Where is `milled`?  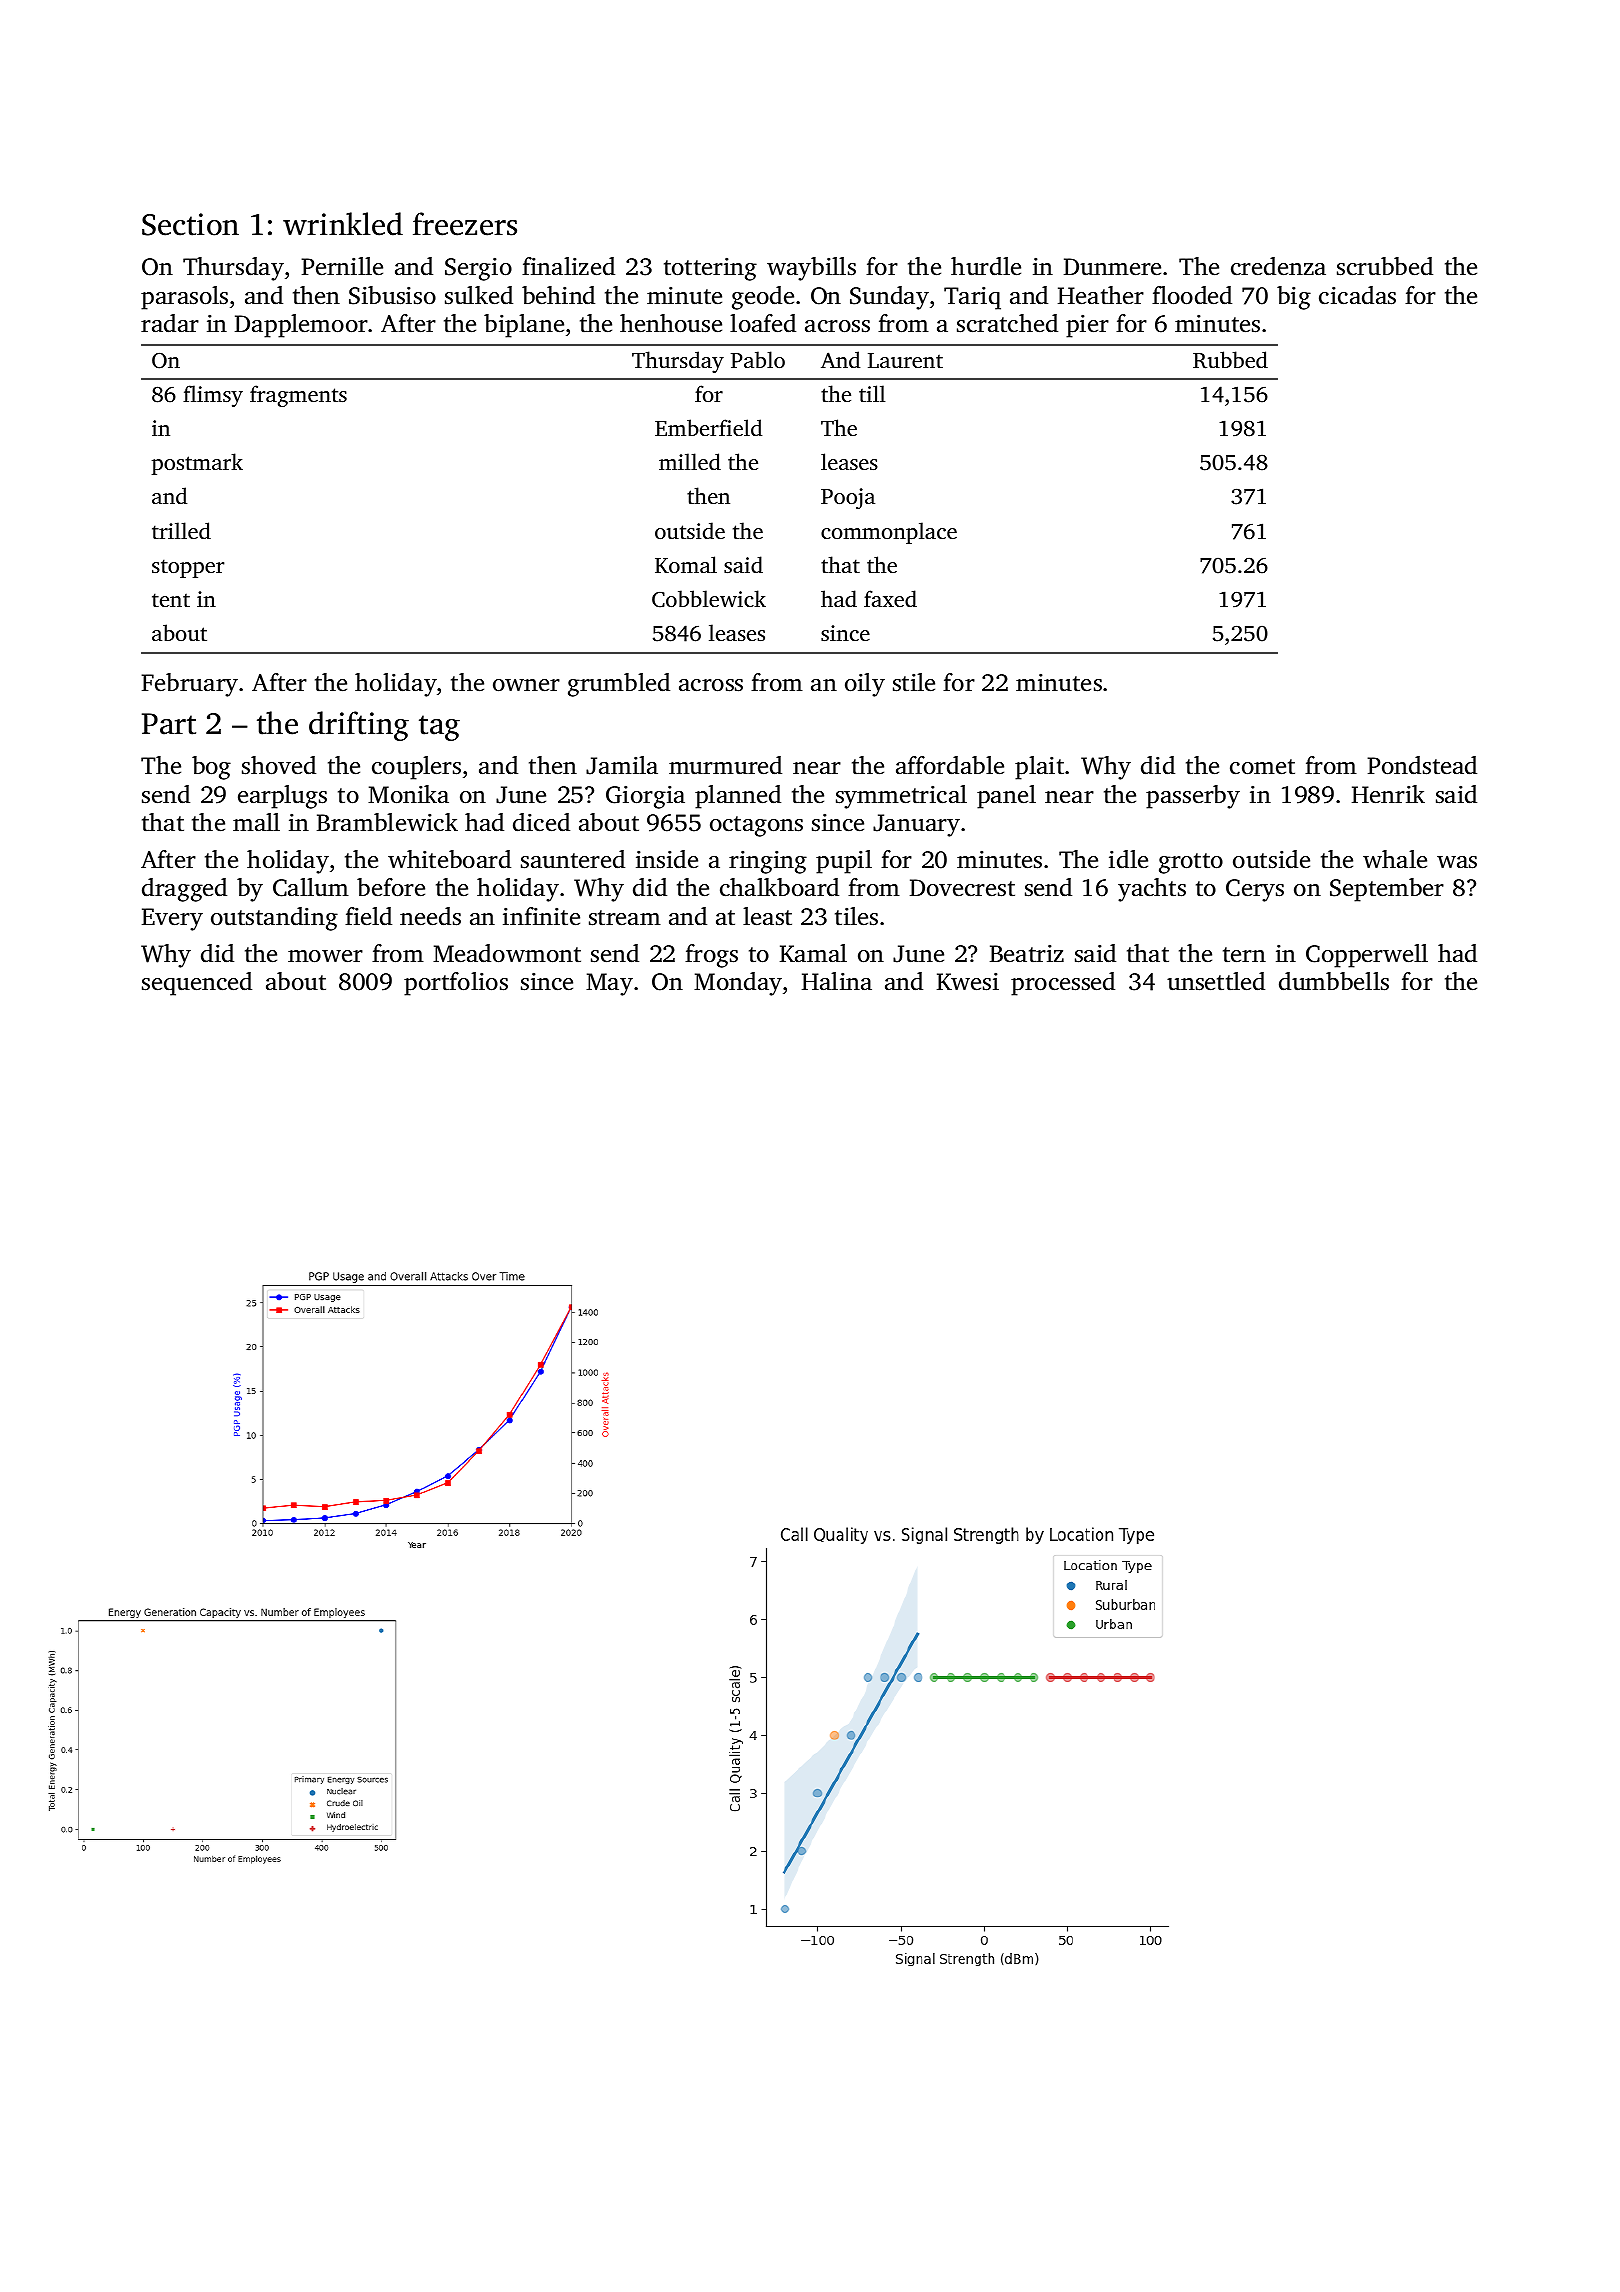 milled is located at coordinates (690, 461).
